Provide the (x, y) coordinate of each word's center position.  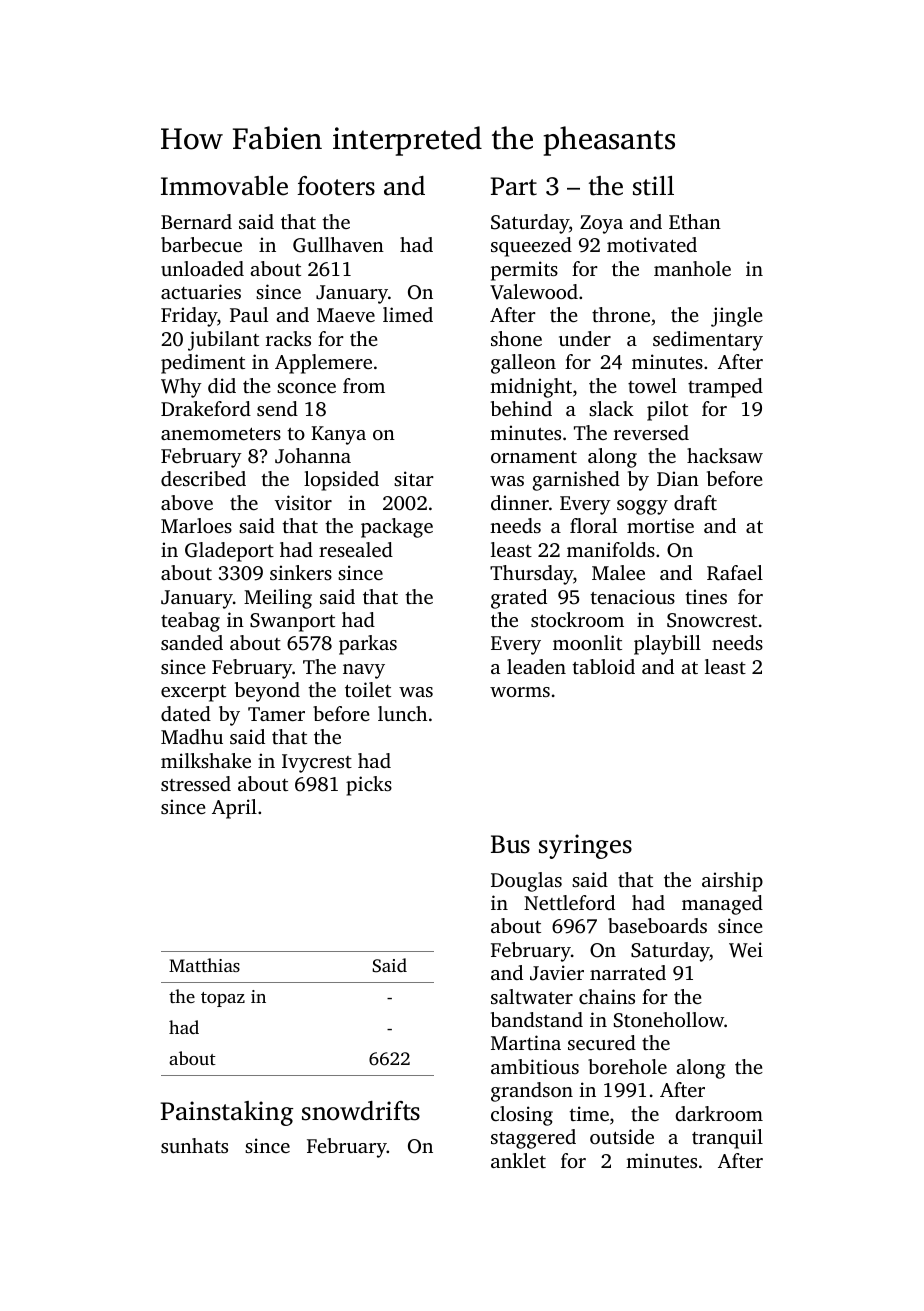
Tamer (276, 714)
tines (706, 596)
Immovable (224, 186)
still (653, 186)
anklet (518, 1160)
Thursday (531, 575)
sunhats (194, 1145)
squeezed (531, 247)
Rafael (735, 573)
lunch (402, 713)
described (203, 478)
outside (622, 1136)
